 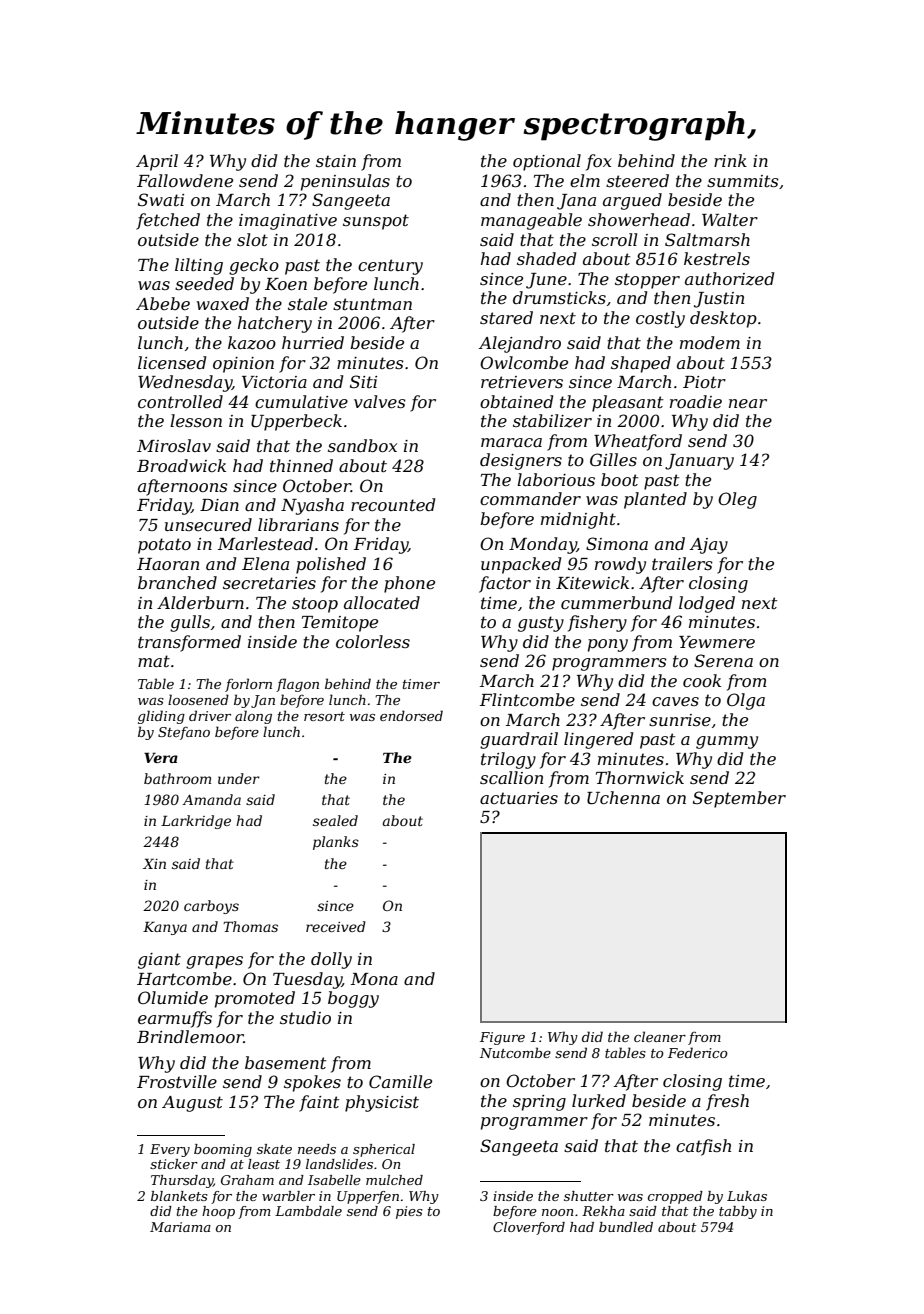 What do you see at coordinates (180, 1227) in the page?
I see `Mariama` at bounding box center [180, 1227].
